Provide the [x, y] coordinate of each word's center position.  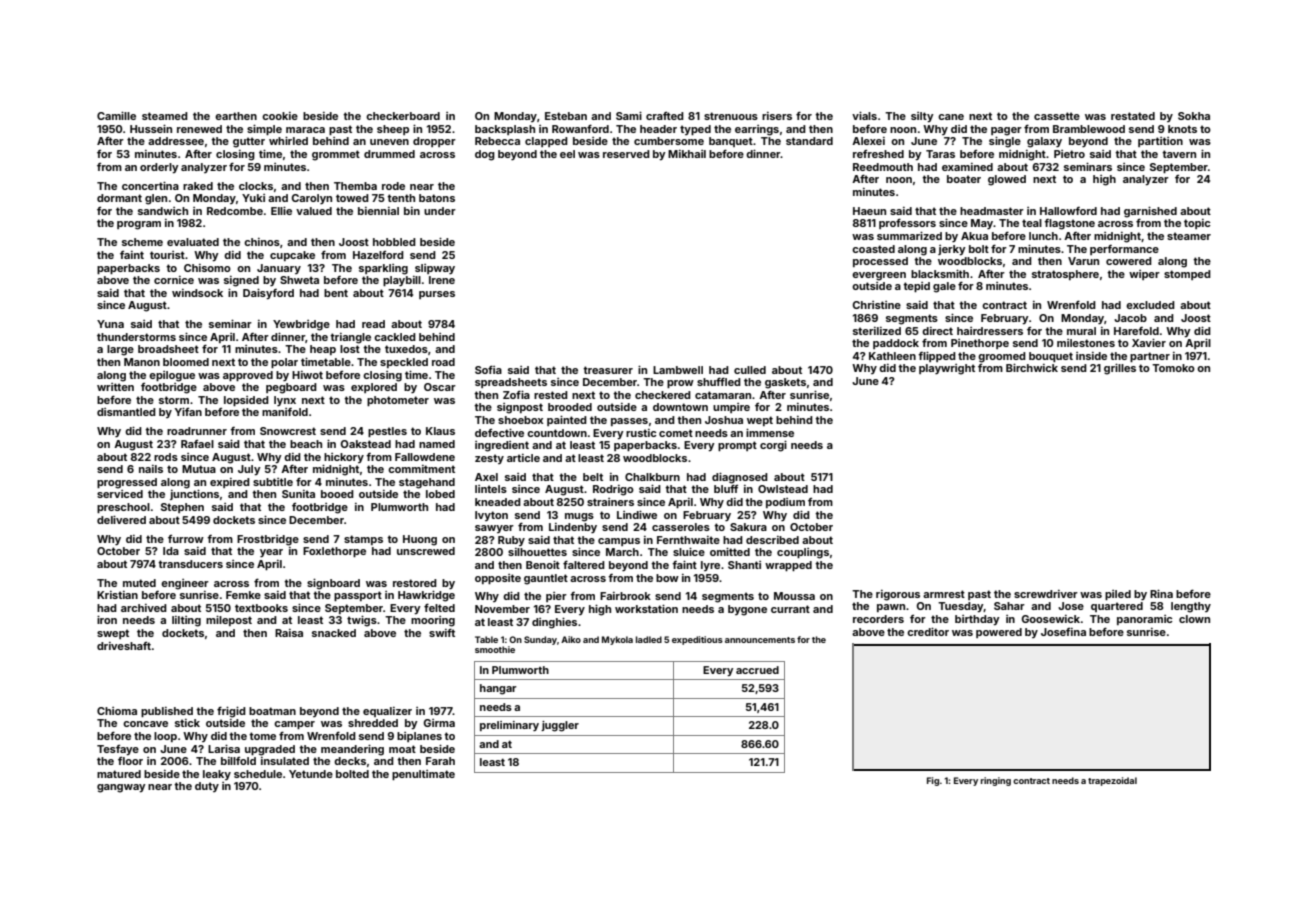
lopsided [246, 401]
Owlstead [783, 489]
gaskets [785, 383]
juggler [560, 726]
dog [485, 155]
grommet [336, 155]
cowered [1129, 261]
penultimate [423, 775]
